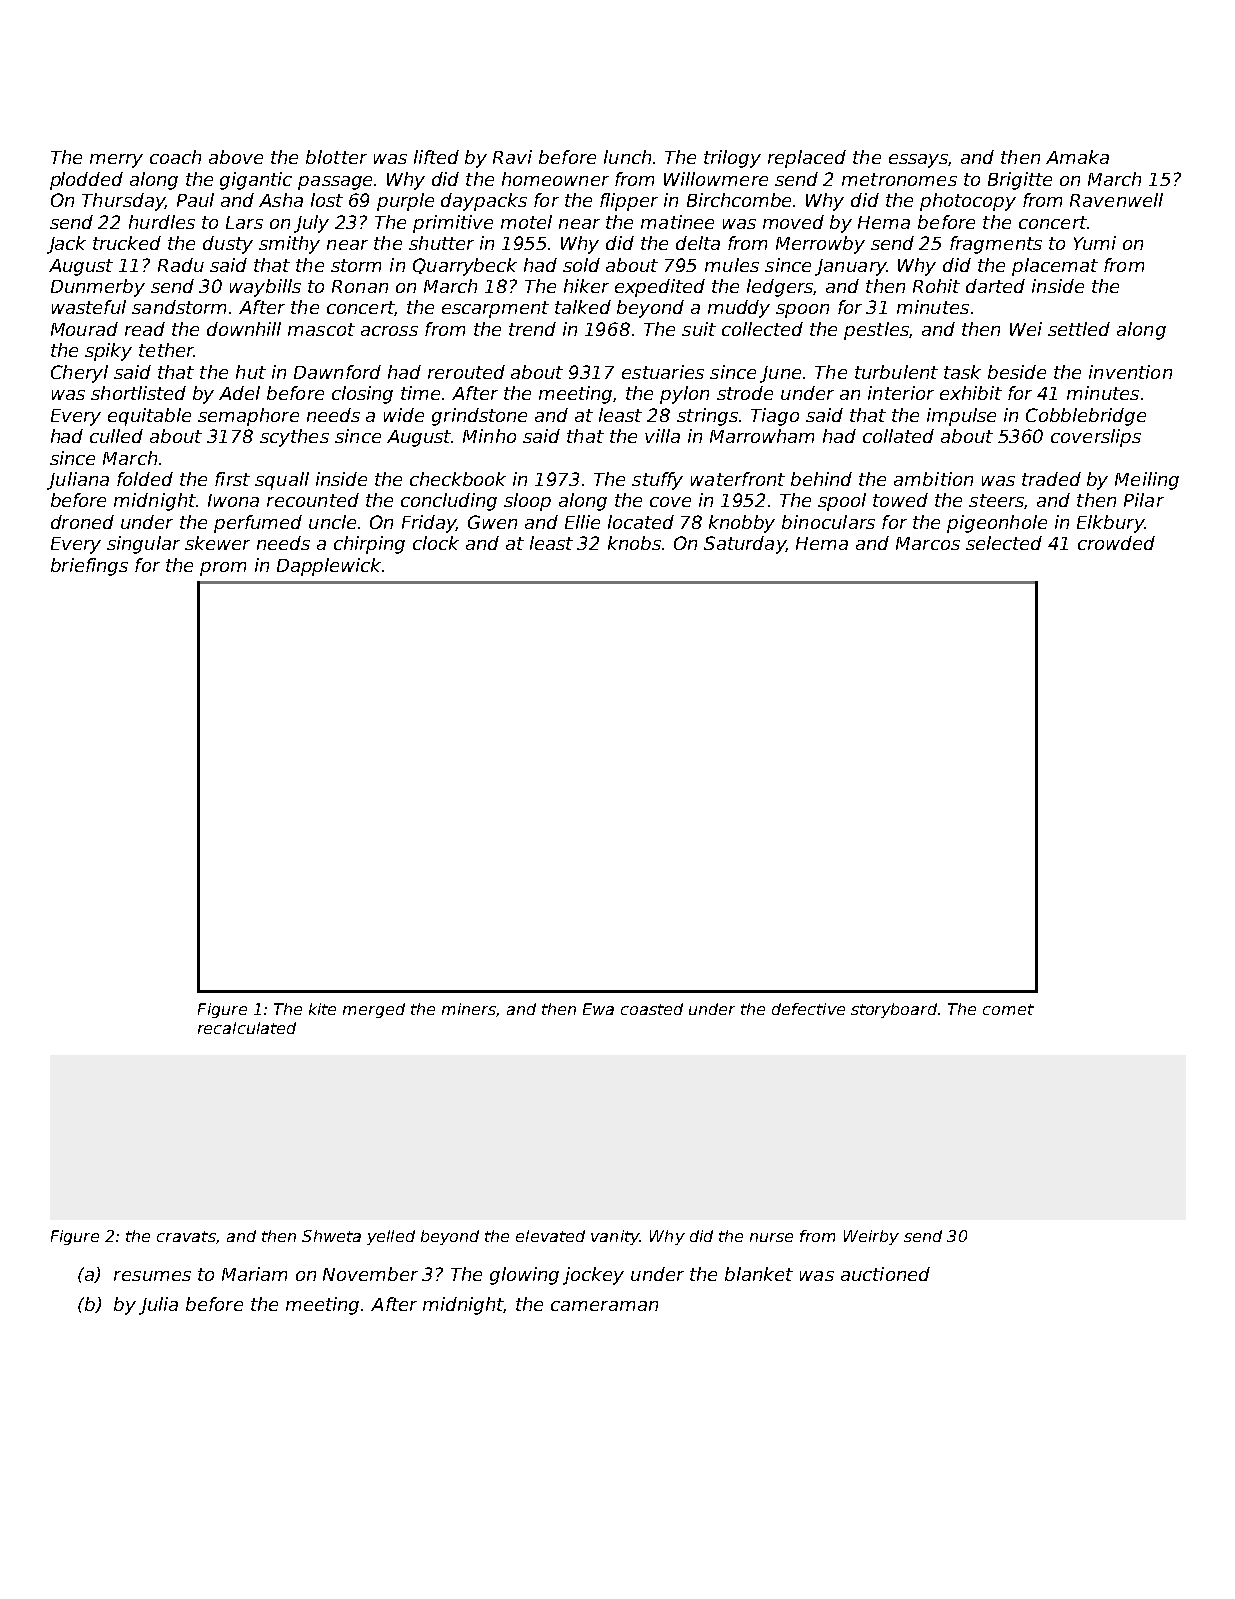 This page has height=1599, width=1235. I want to click on comet, so click(1008, 1009).
